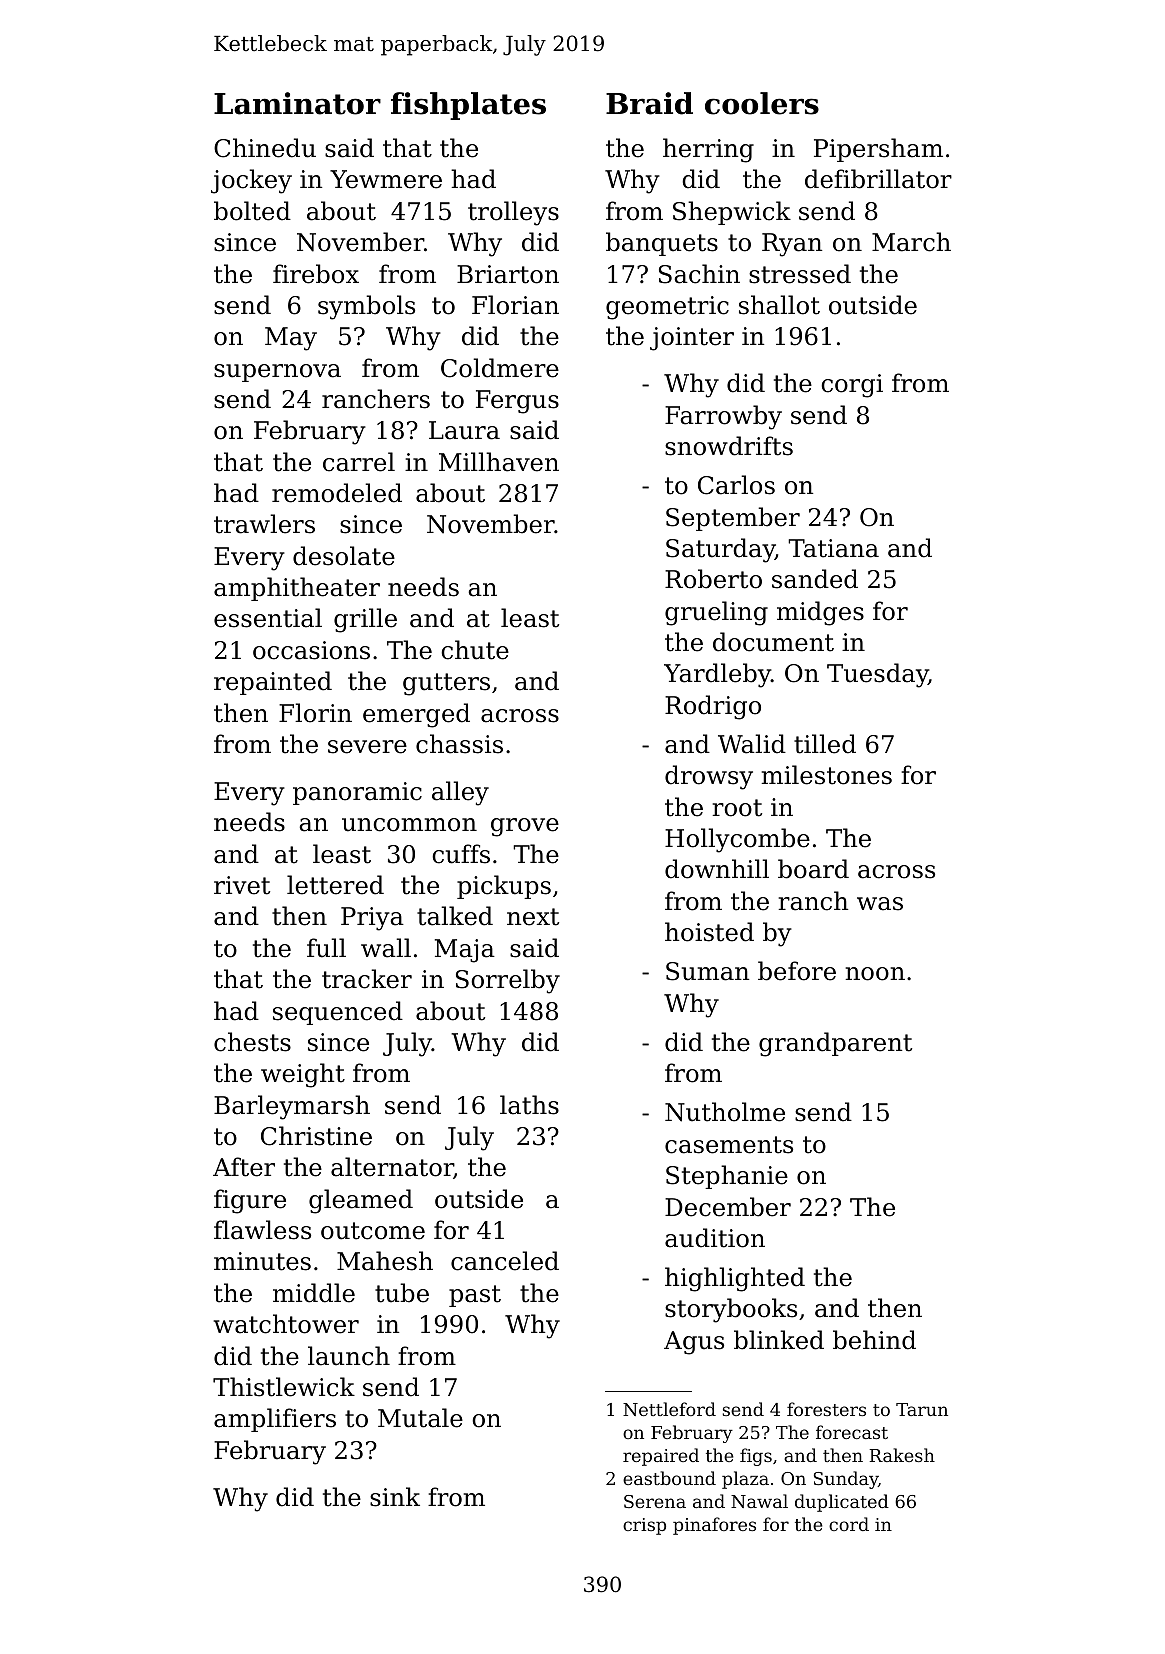 This screenshot has width=1165, height=1654. Describe the element at coordinates (878, 150) in the screenshot. I see `Pipersham` at that location.
